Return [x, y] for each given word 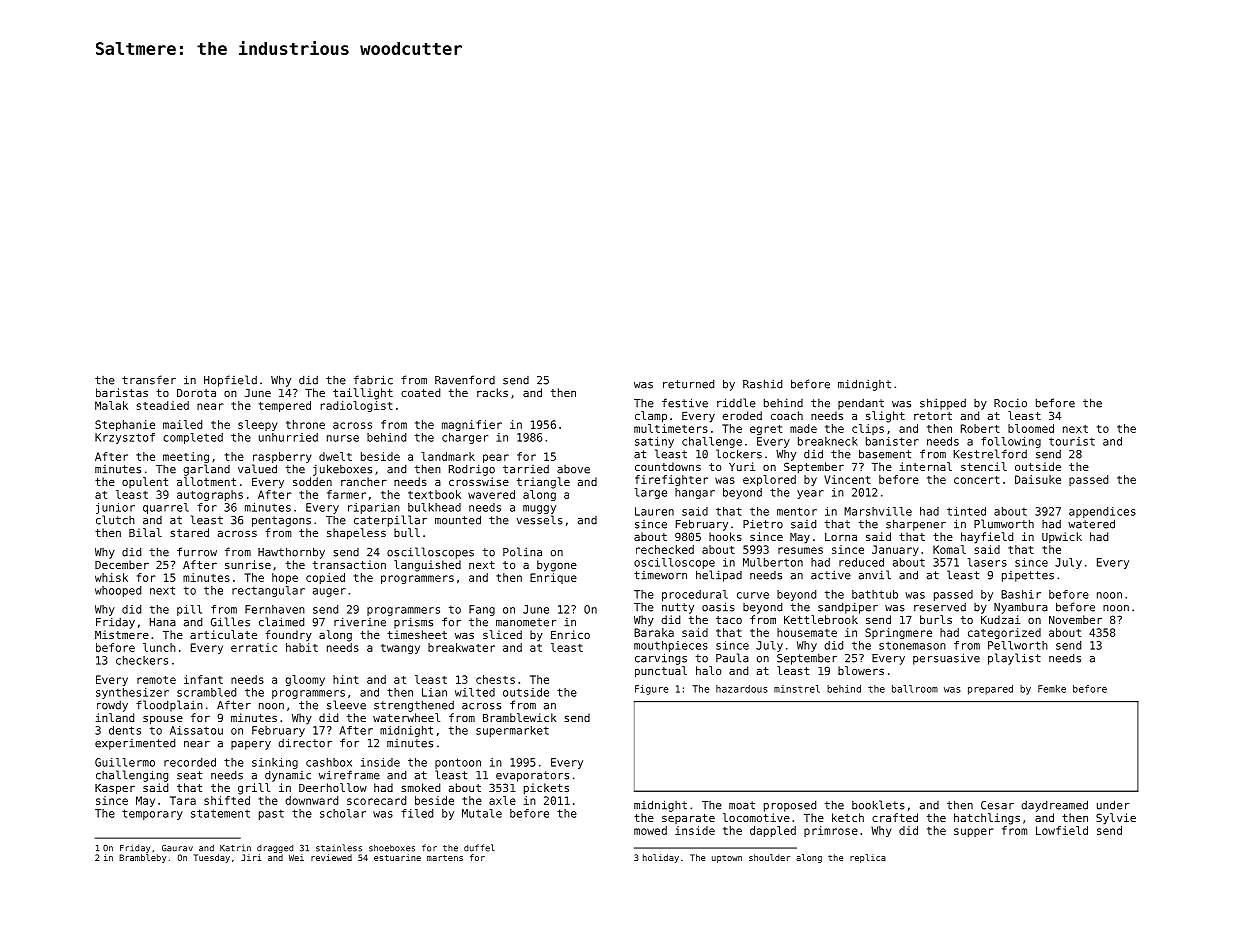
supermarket [512, 731]
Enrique [553, 578]
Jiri [251, 857]
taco [729, 620]
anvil [875, 575]
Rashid [762, 384]
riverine [360, 622]
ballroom [915, 689]
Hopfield [230, 381]
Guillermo [125, 762]
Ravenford [465, 380]
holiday [661, 858]
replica [868, 858]
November [1075, 619]
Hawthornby [291, 553]
